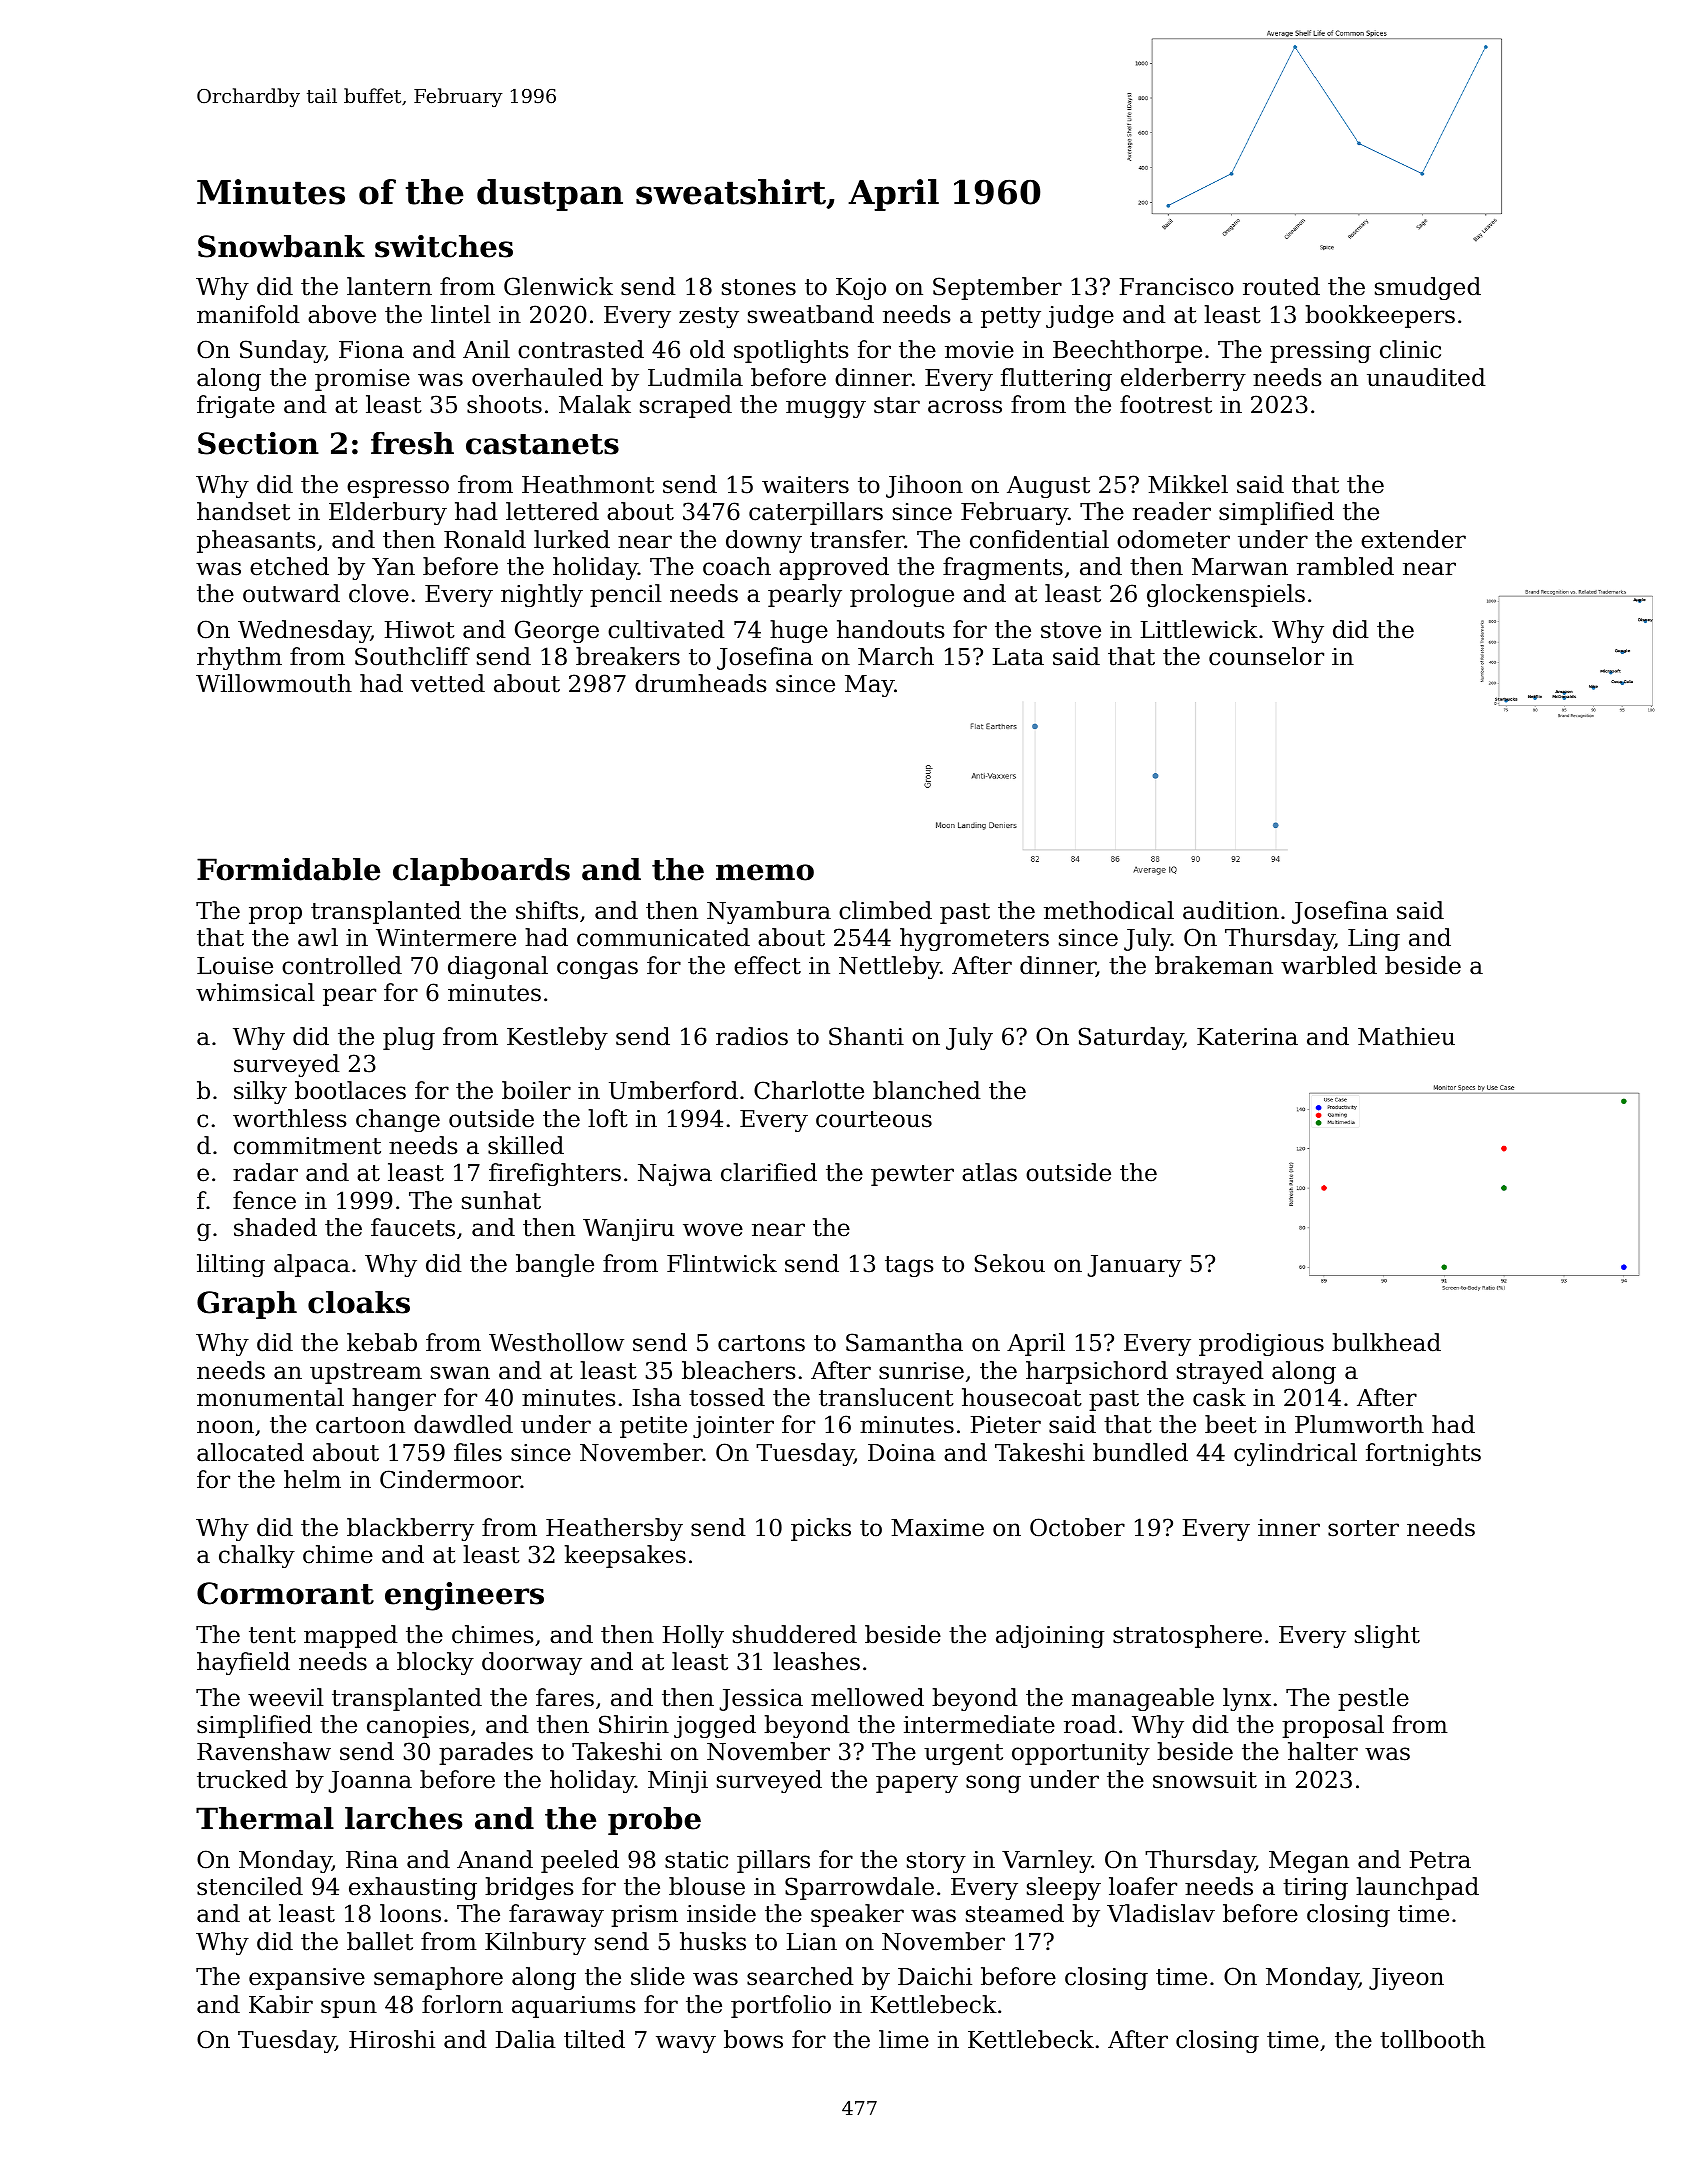  I want to click on switches, so click(444, 246).
